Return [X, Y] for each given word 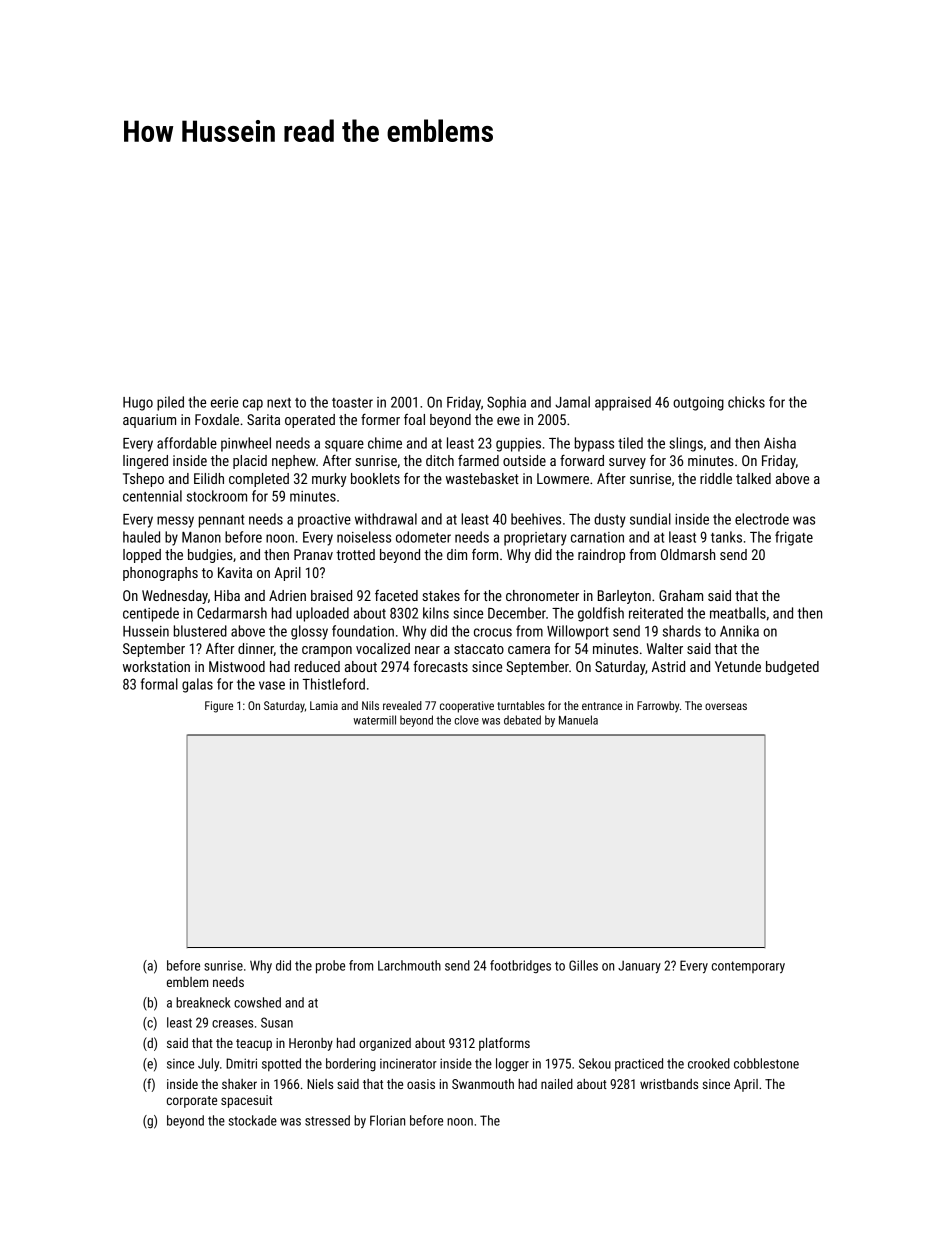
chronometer [542, 595]
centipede [151, 614]
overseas [726, 706]
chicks [746, 402]
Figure [219, 707]
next [279, 403]
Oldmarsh [688, 554]
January [639, 967]
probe [330, 967]
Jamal [572, 402]
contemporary [748, 967]
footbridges [520, 966]
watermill [374, 720]
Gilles [583, 965]
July [208, 1064]
